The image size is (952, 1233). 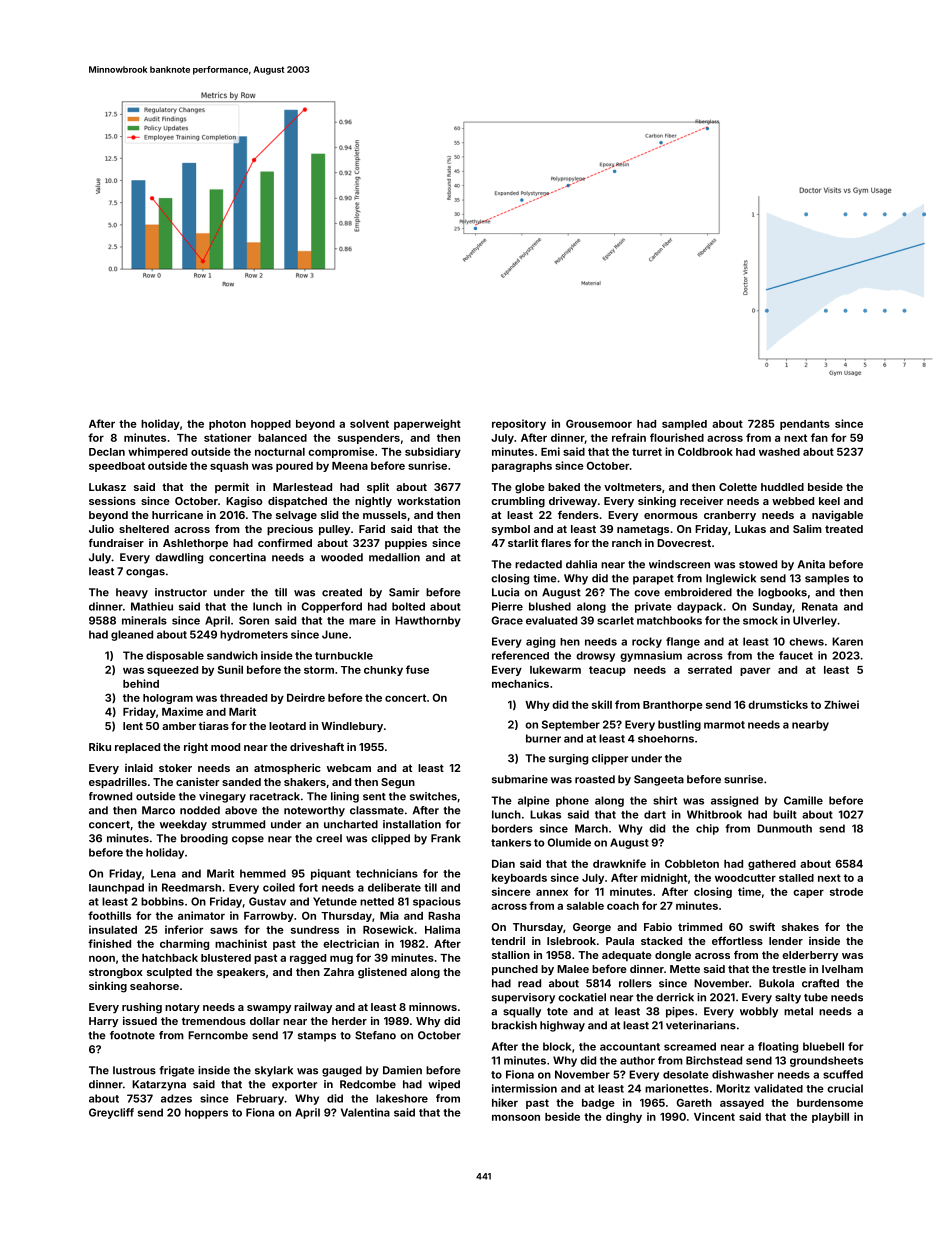 What do you see at coordinates (141, 683) in the screenshot?
I see `behind` at bounding box center [141, 683].
